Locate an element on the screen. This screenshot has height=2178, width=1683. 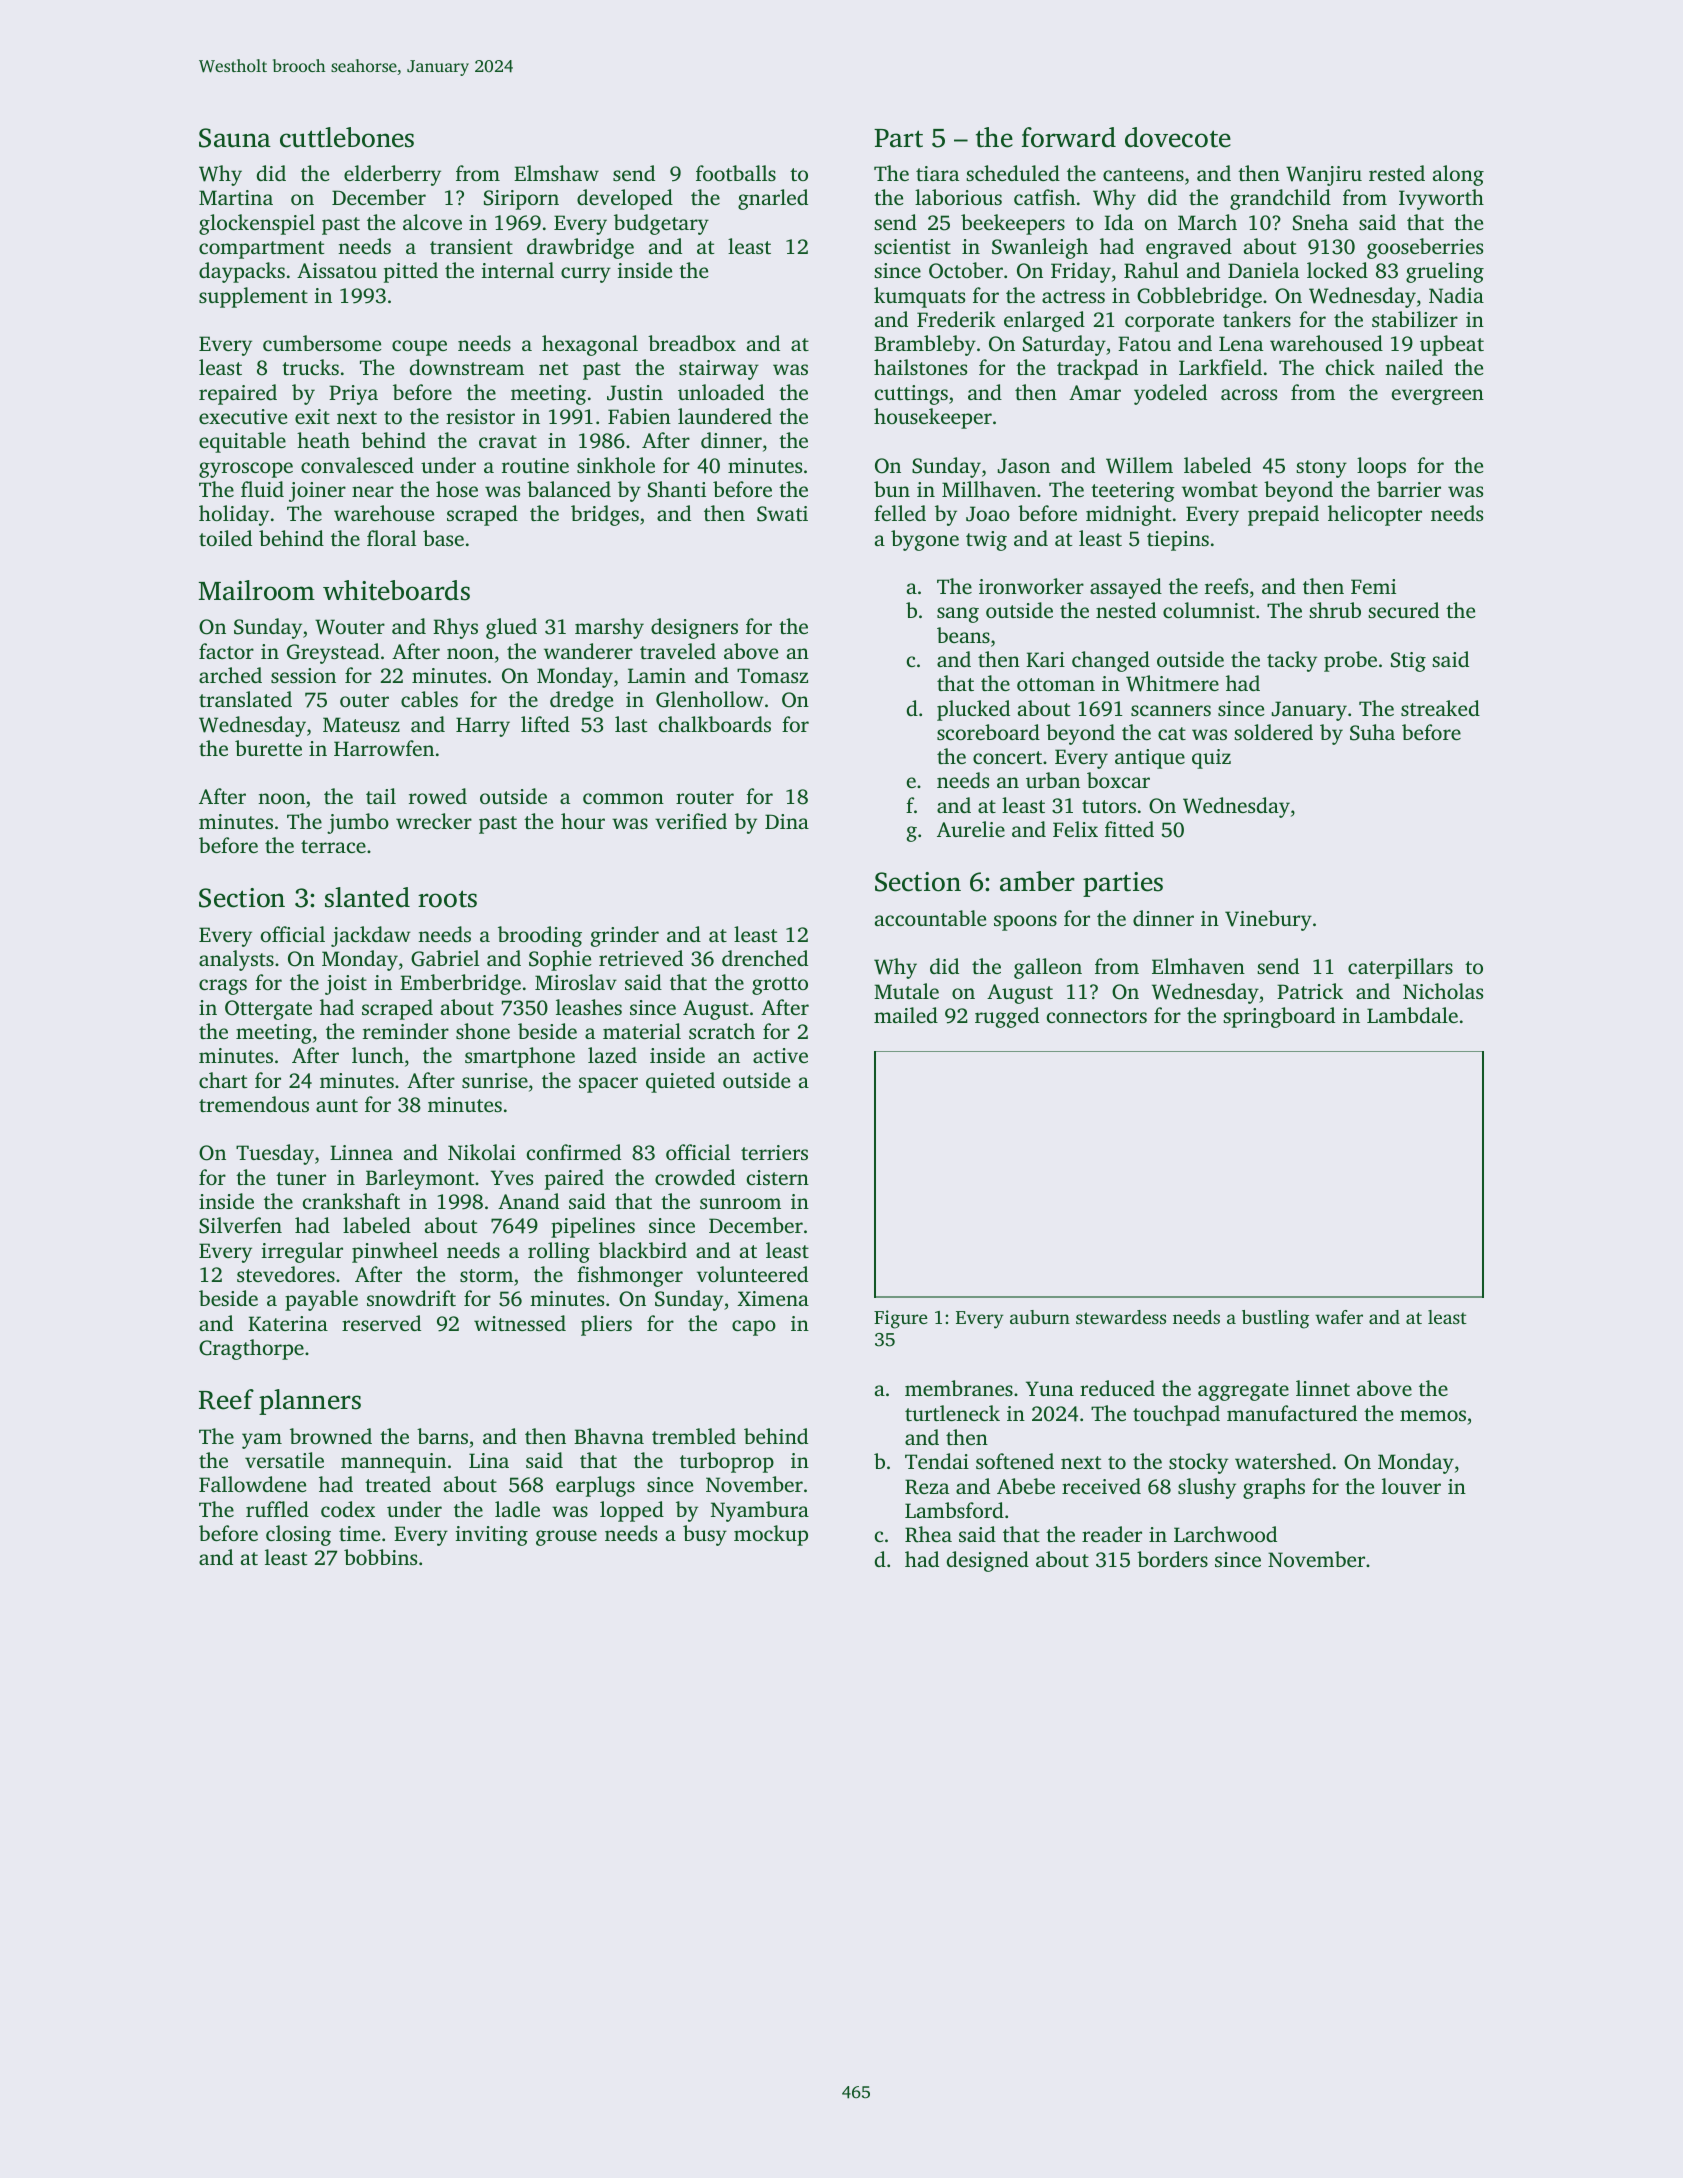
caterpillars is located at coordinates (1400, 968).
